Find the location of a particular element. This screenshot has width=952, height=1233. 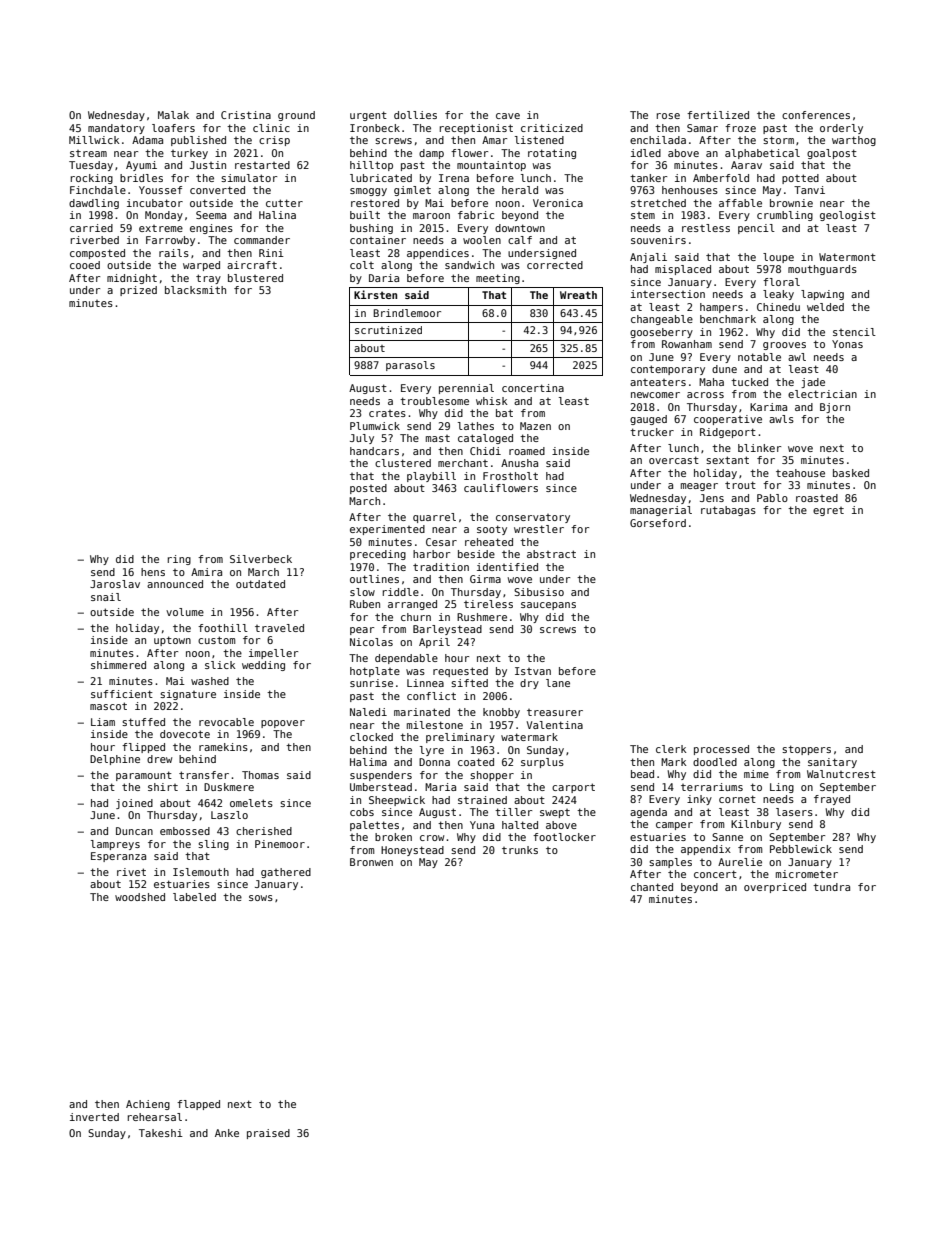

cave is located at coordinates (508, 116).
